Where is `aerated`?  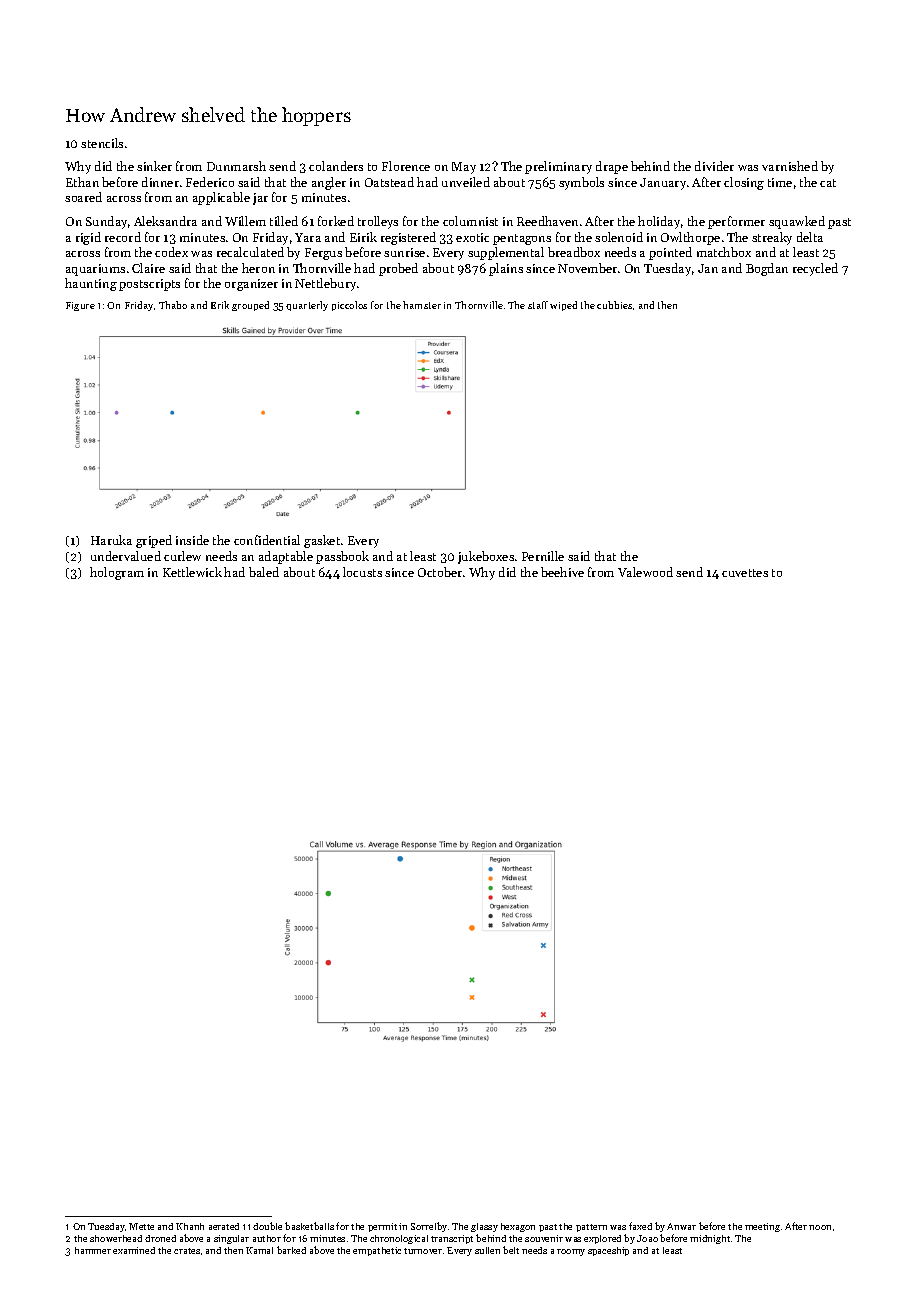 aerated is located at coordinates (224, 1226).
